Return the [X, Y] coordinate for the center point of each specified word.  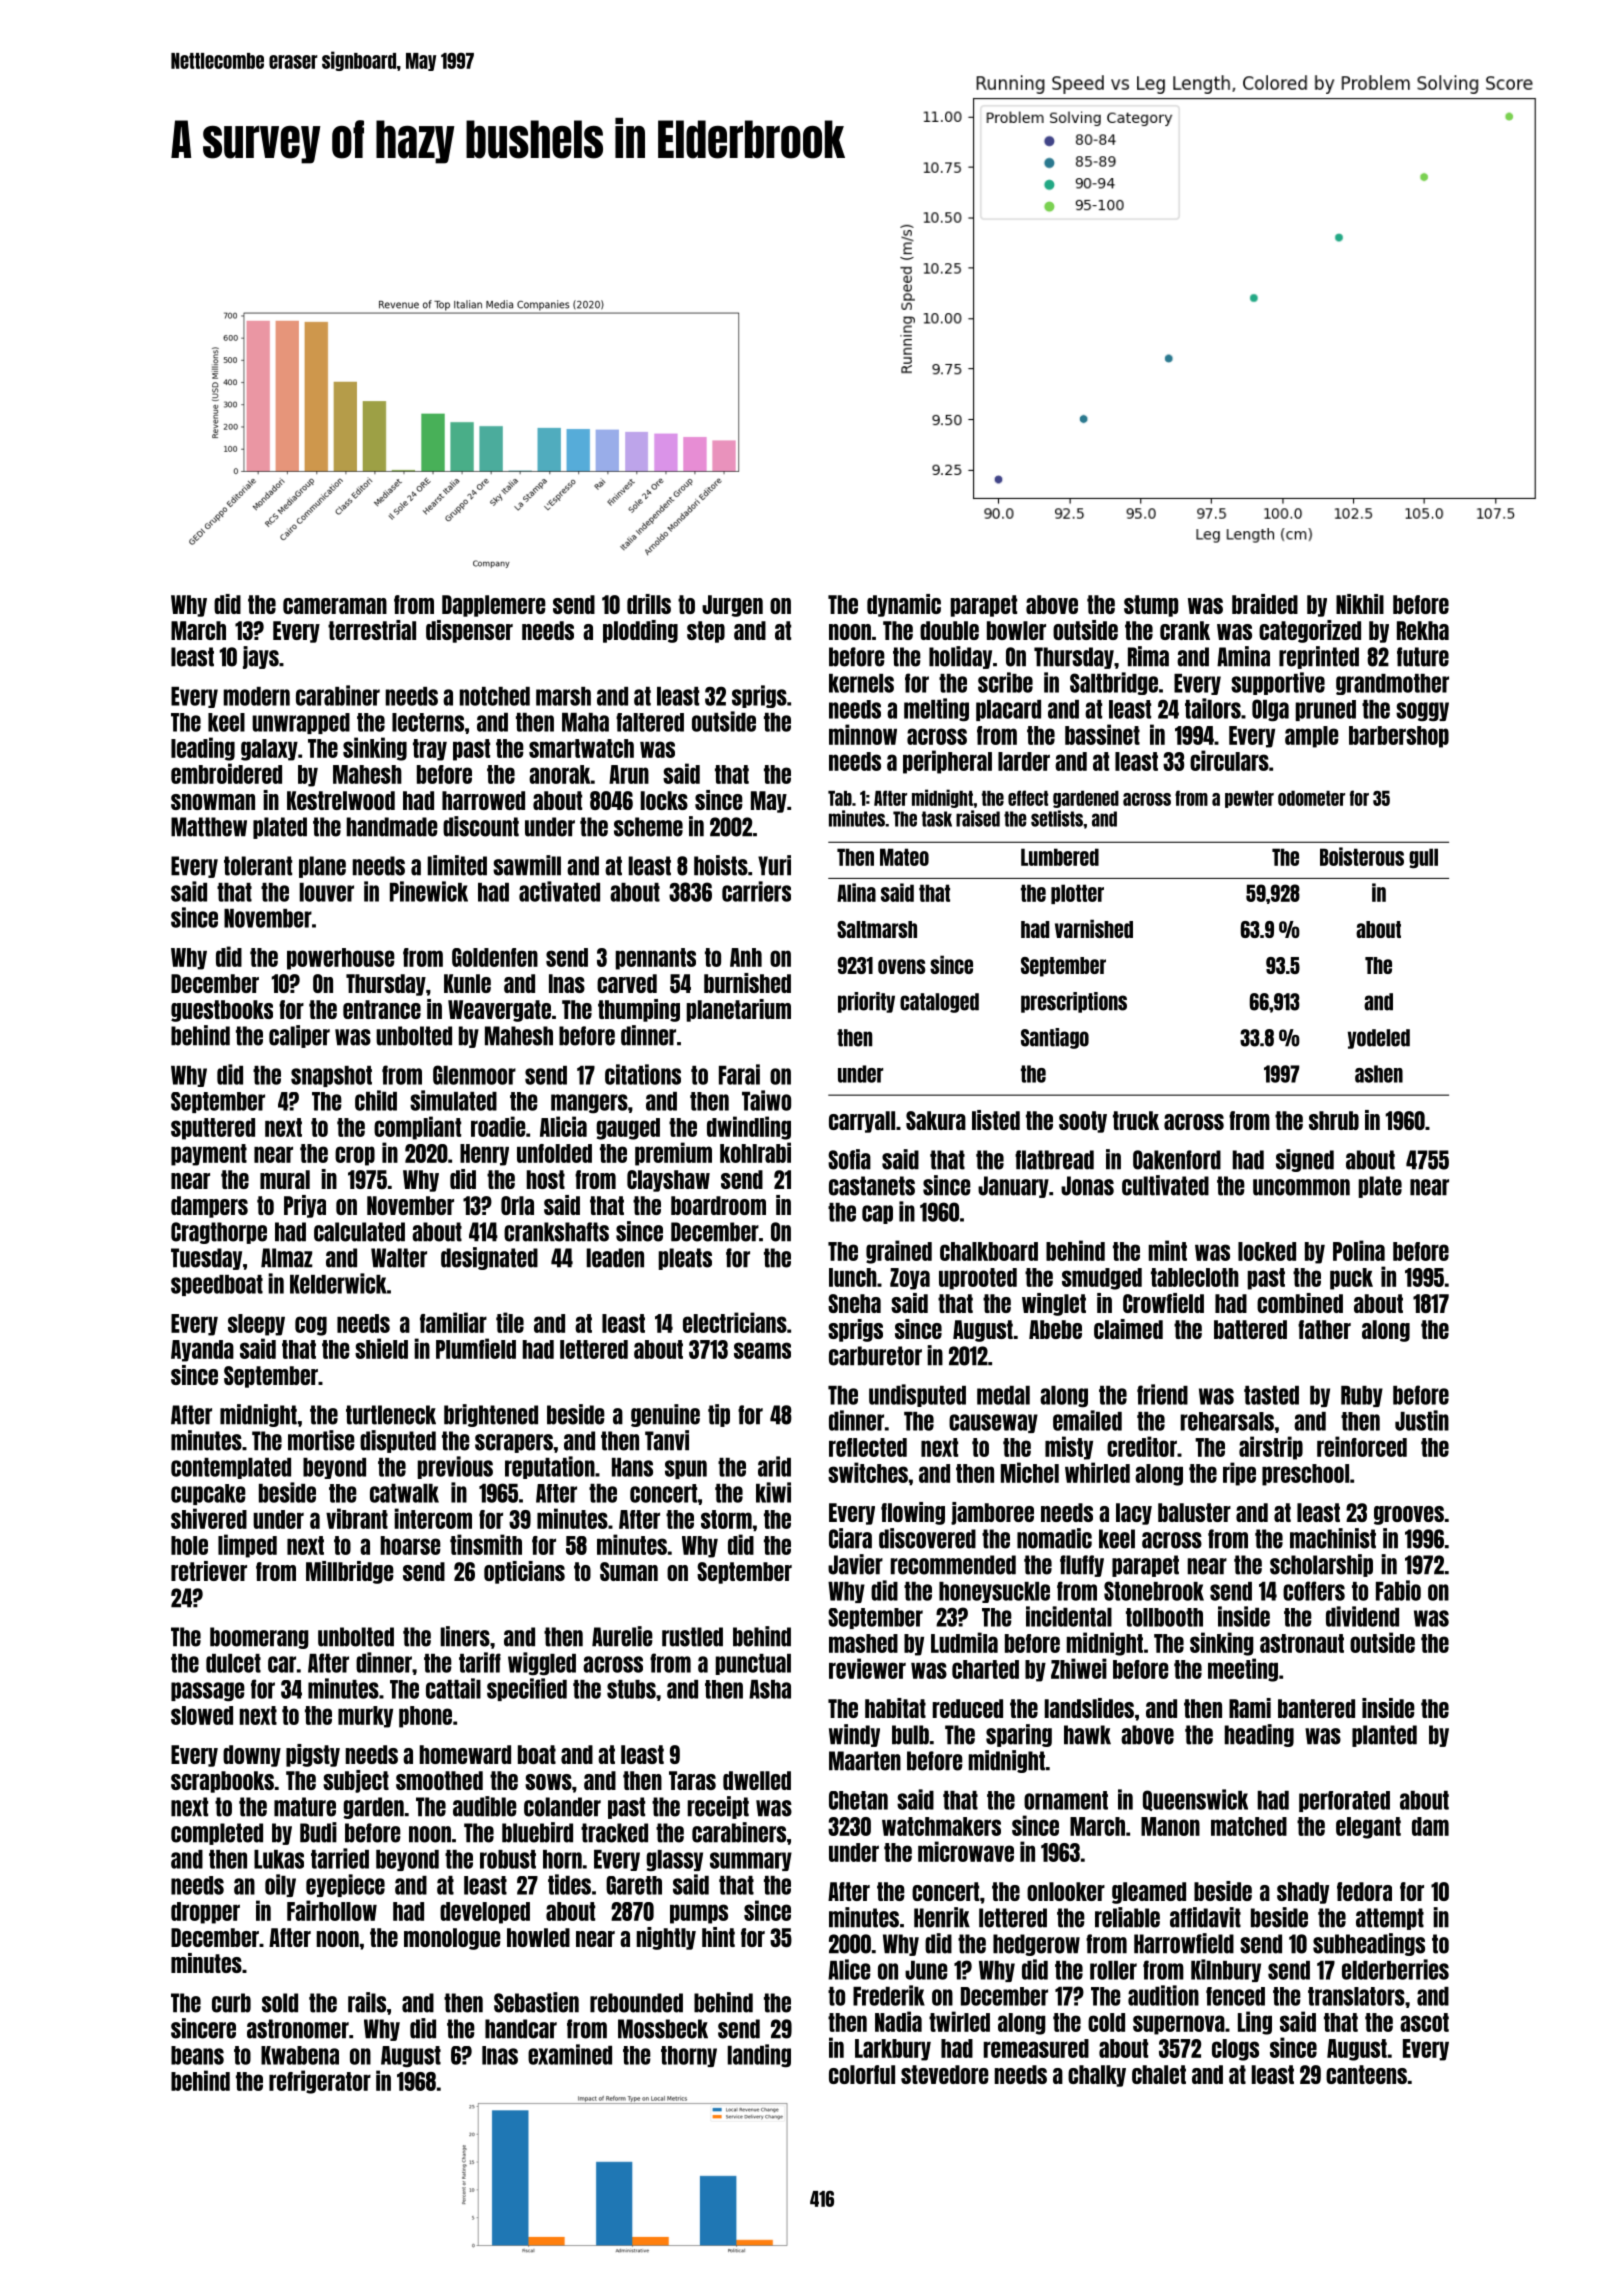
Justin [1422, 1420]
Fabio [1398, 1590]
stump [1151, 606]
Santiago [1055, 1038]
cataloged [939, 1003]
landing [759, 2056]
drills [649, 604]
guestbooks [222, 1011]
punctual [753, 1664]
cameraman [335, 606]
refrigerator [320, 2082]
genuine [665, 1415]
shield [381, 1348]
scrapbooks [222, 1782]
